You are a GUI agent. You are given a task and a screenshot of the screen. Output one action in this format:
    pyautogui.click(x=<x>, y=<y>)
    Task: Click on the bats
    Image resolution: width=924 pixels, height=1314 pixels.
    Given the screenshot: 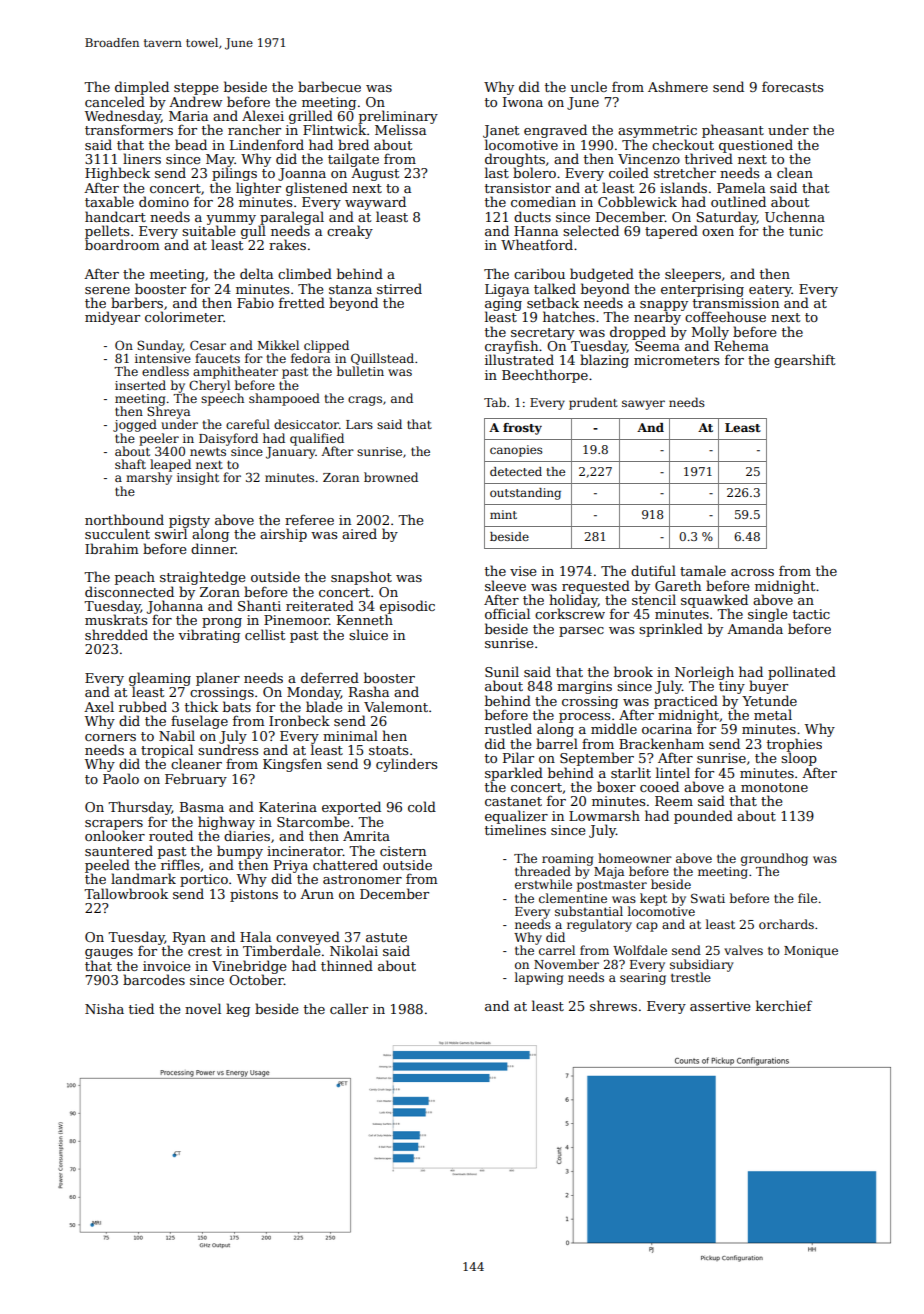 What is the action you would take?
    pyautogui.click(x=237, y=706)
